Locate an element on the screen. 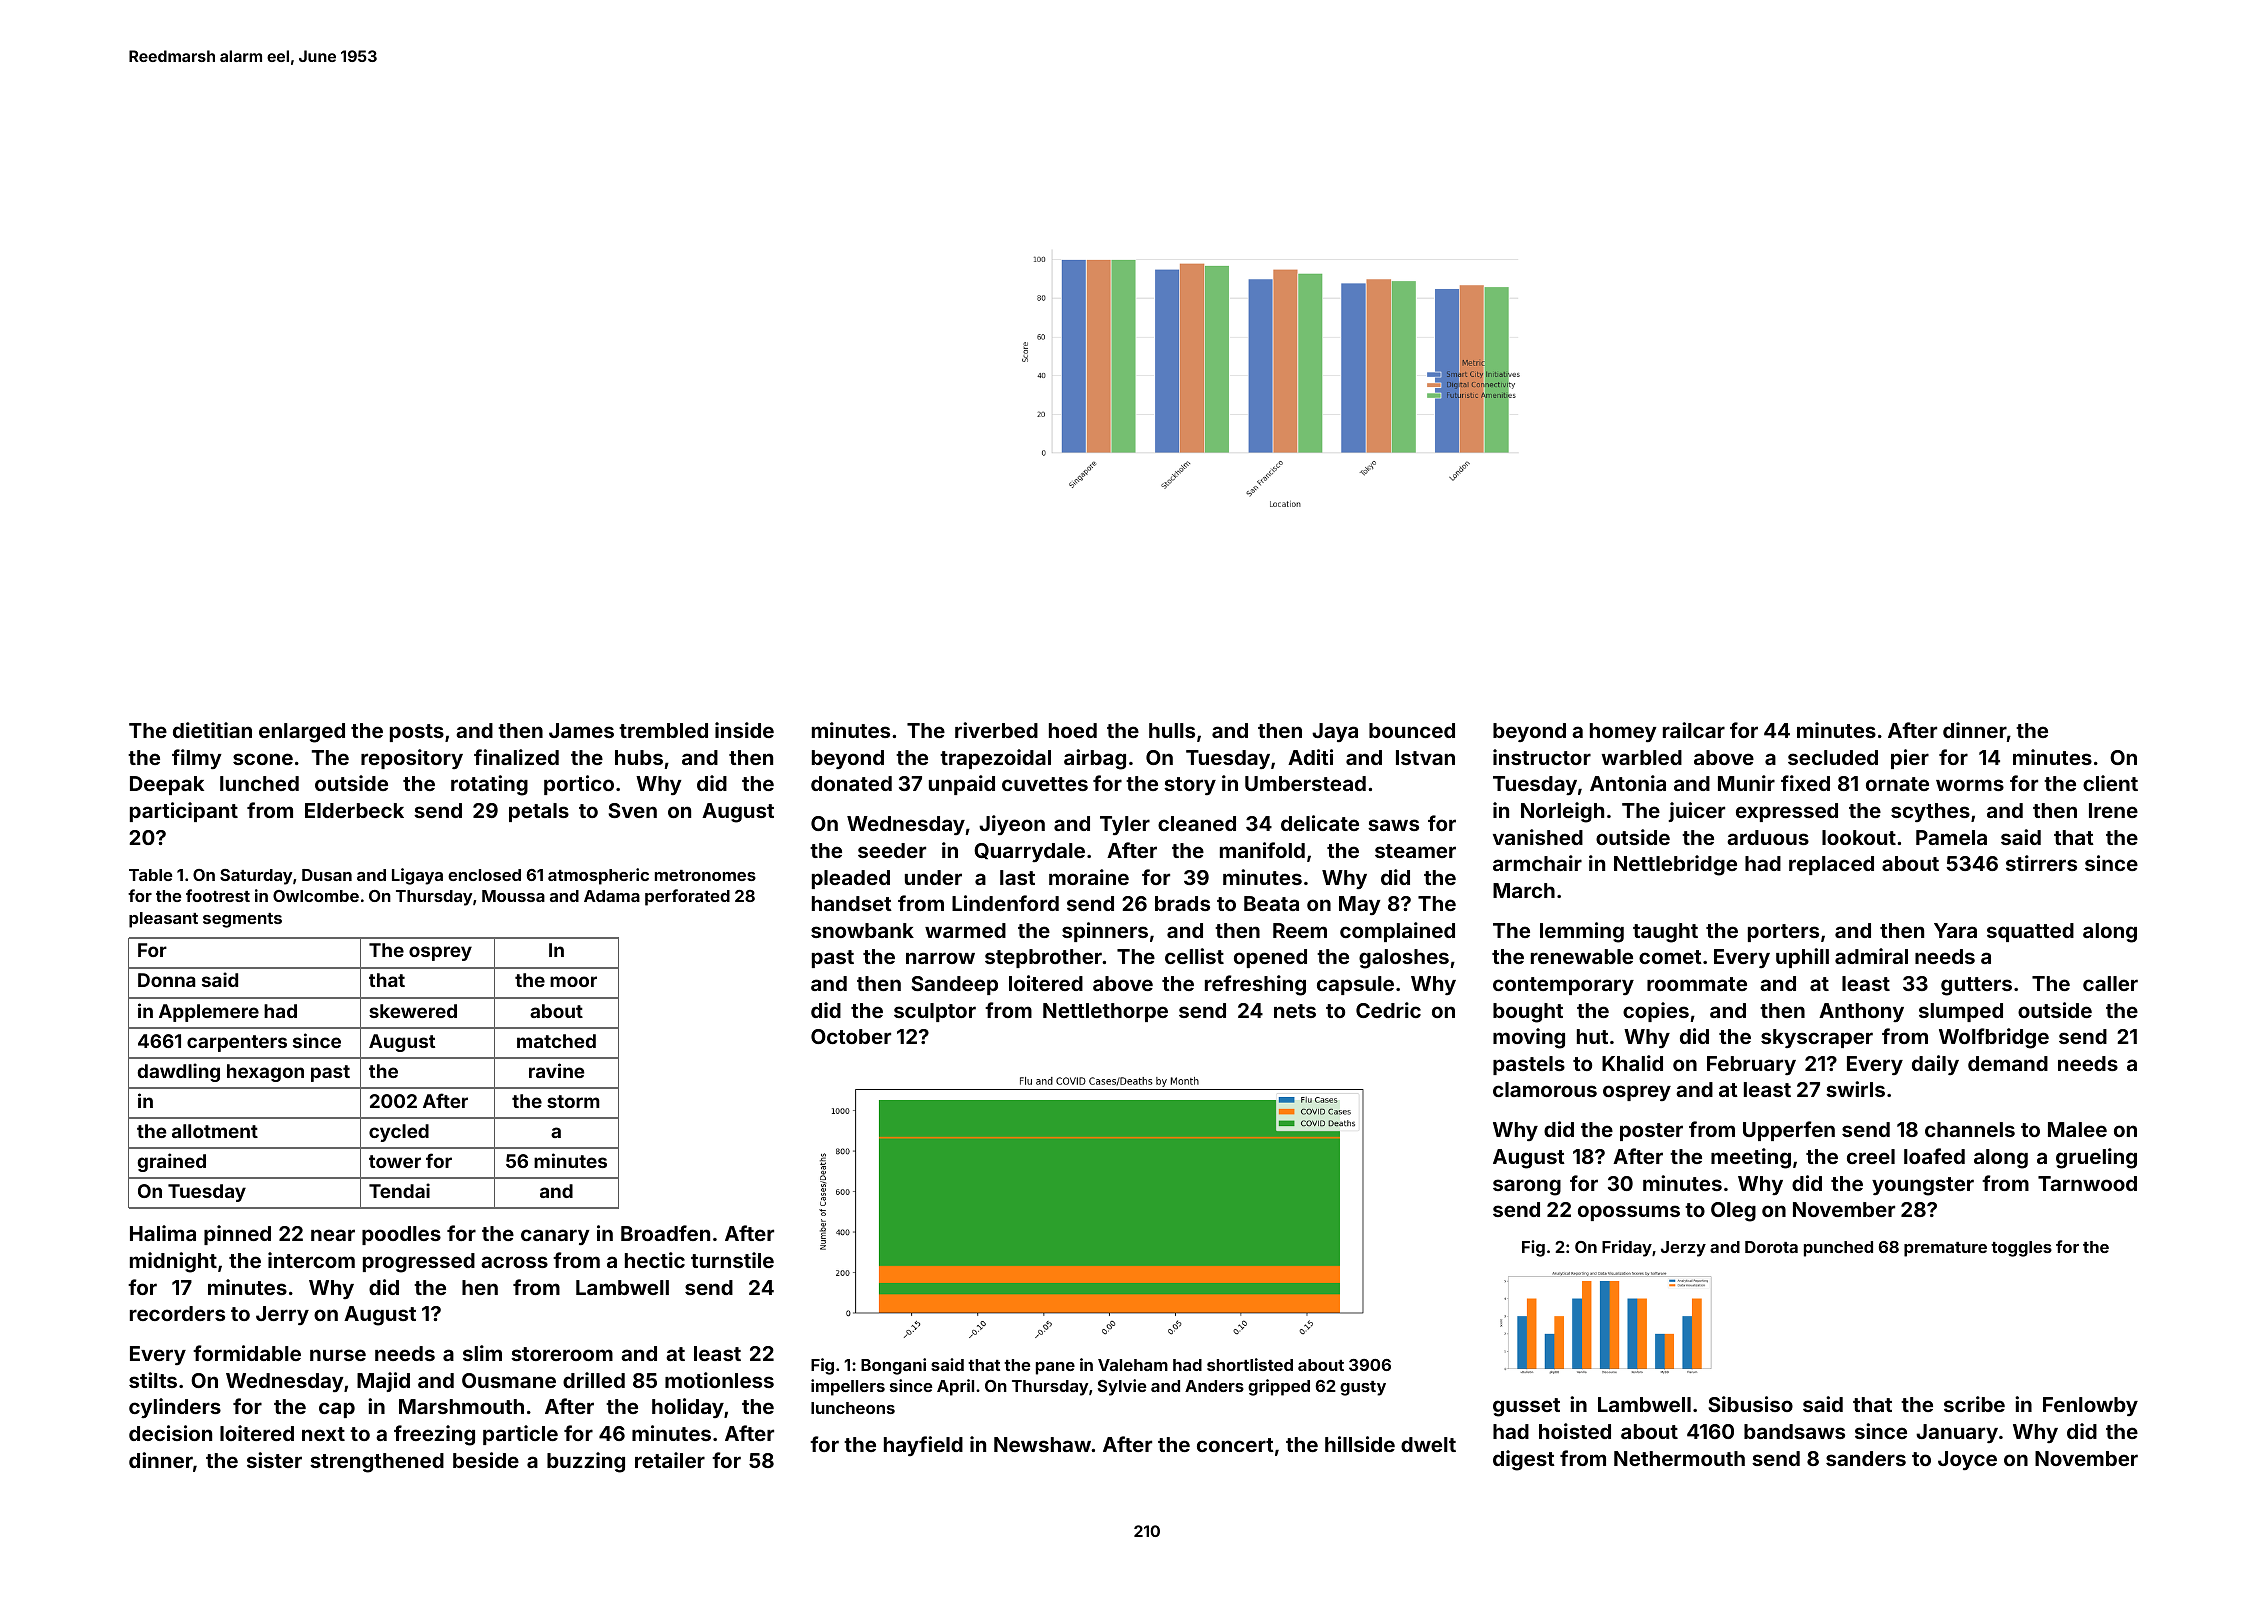  recorders is located at coordinates (177, 1313).
